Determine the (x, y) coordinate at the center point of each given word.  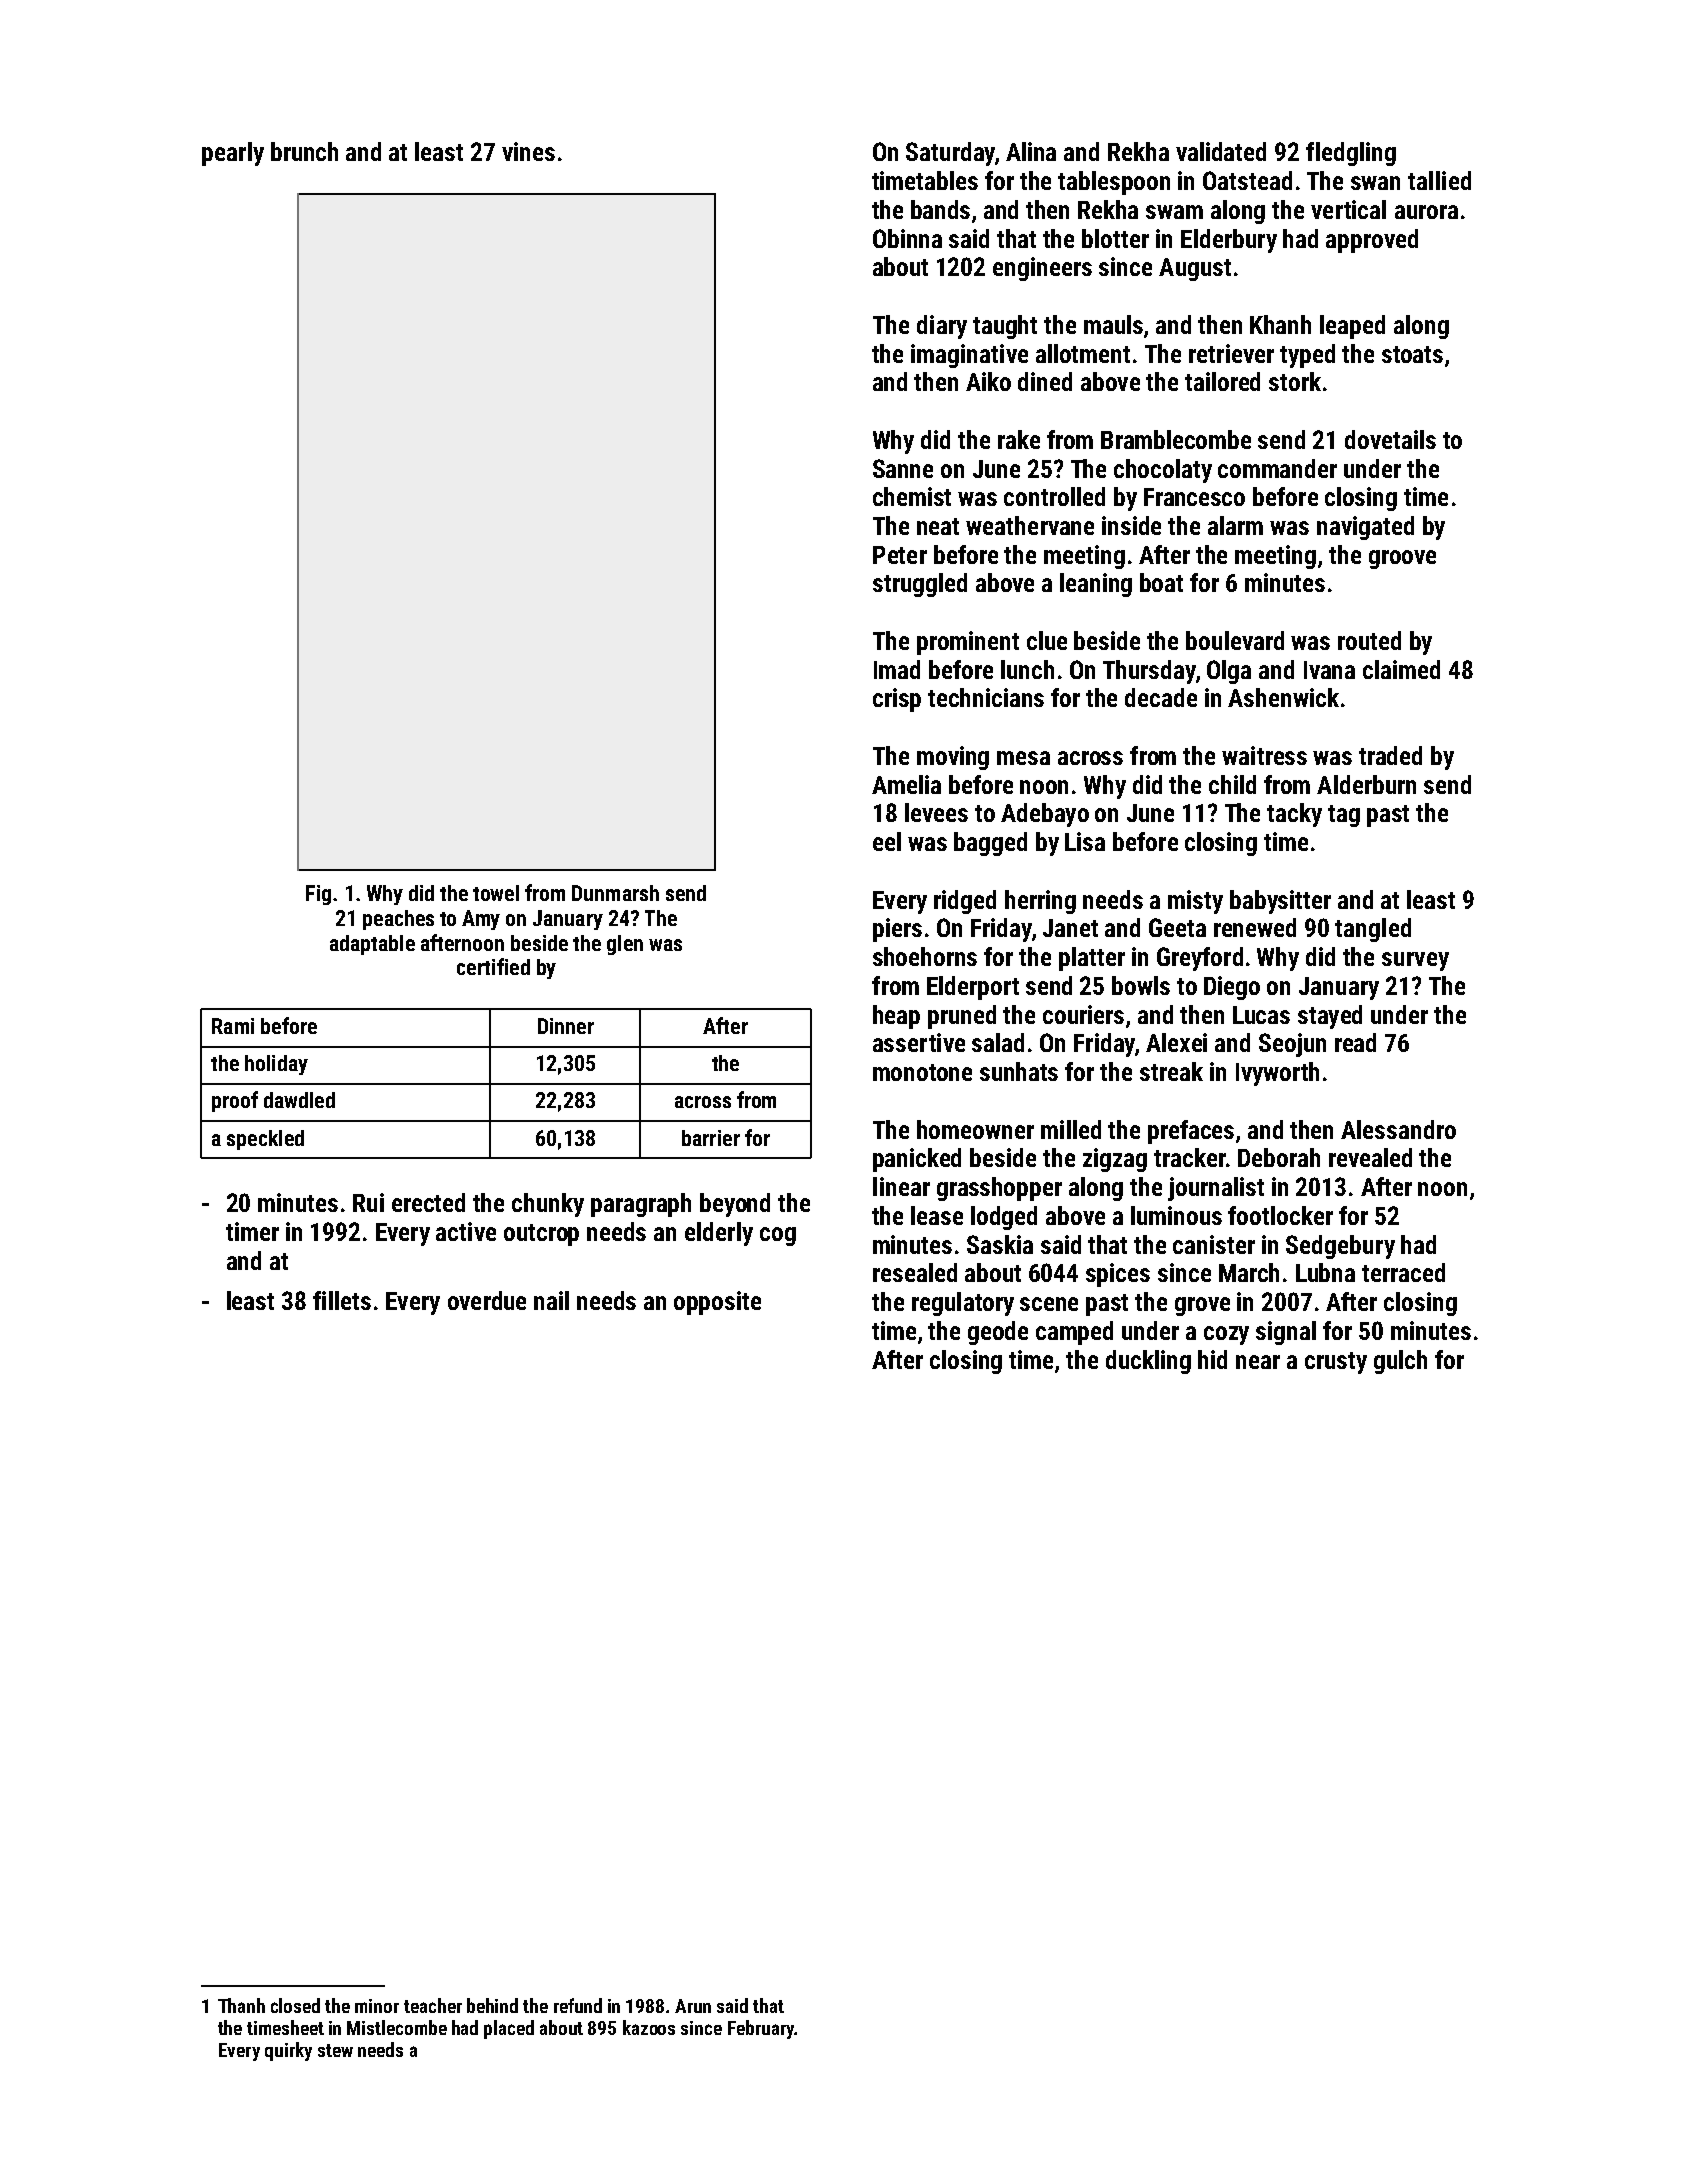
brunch (304, 151)
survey (1415, 961)
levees (936, 812)
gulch (1400, 1362)
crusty (1336, 1363)
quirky (288, 2051)
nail (551, 1300)
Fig (318, 895)
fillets (342, 1300)
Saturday (950, 154)
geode (998, 1333)
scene (1049, 1304)
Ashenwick (1283, 697)
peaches (398, 920)
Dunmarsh (615, 893)
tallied (1439, 180)
